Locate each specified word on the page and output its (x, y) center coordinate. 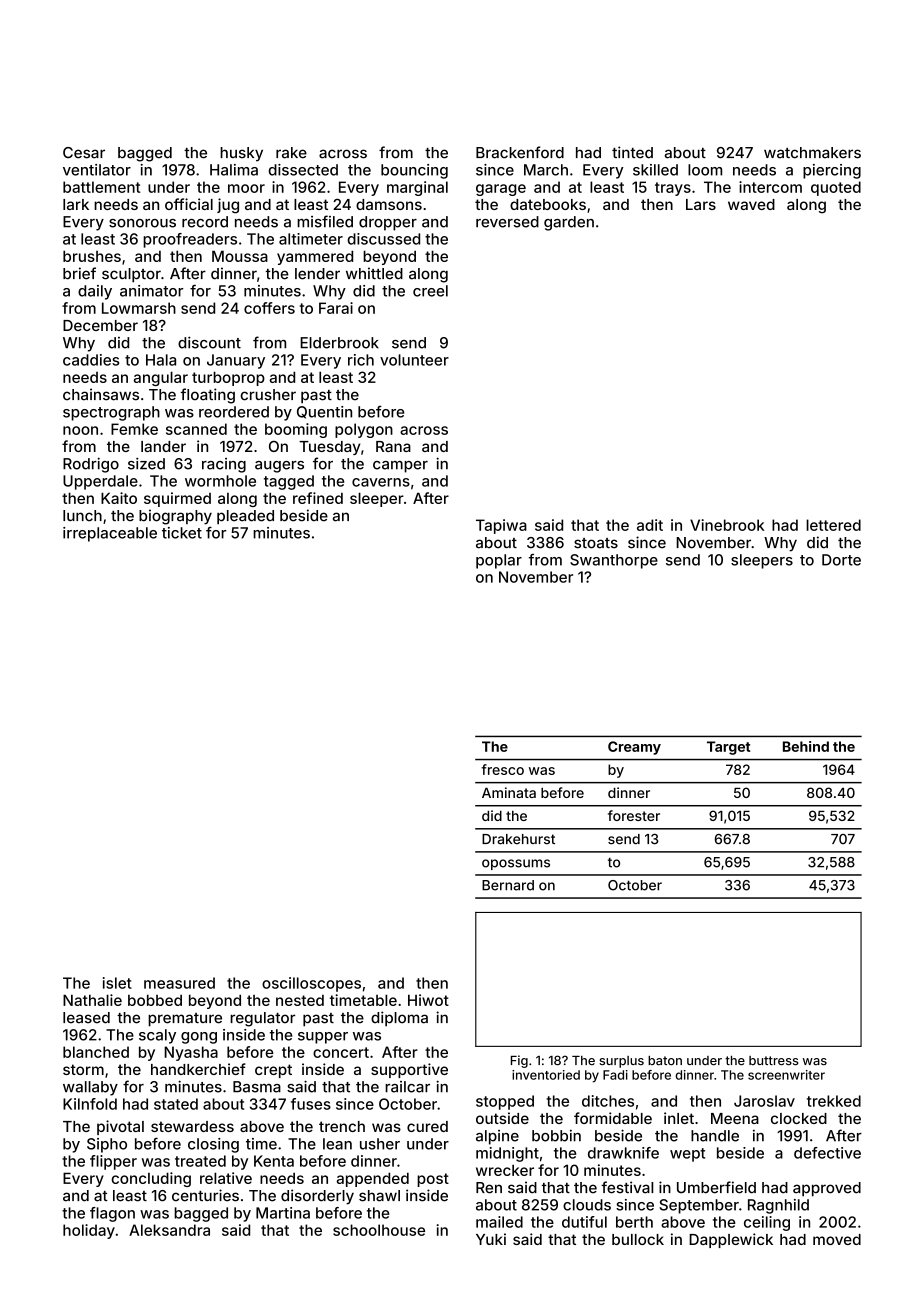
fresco (502, 769)
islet (117, 983)
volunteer (414, 360)
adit (650, 525)
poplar (499, 561)
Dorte (841, 560)
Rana (393, 446)
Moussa (240, 256)
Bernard (508, 885)
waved (751, 204)
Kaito (119, 498)
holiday (89, 1231)
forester (634, 815)
